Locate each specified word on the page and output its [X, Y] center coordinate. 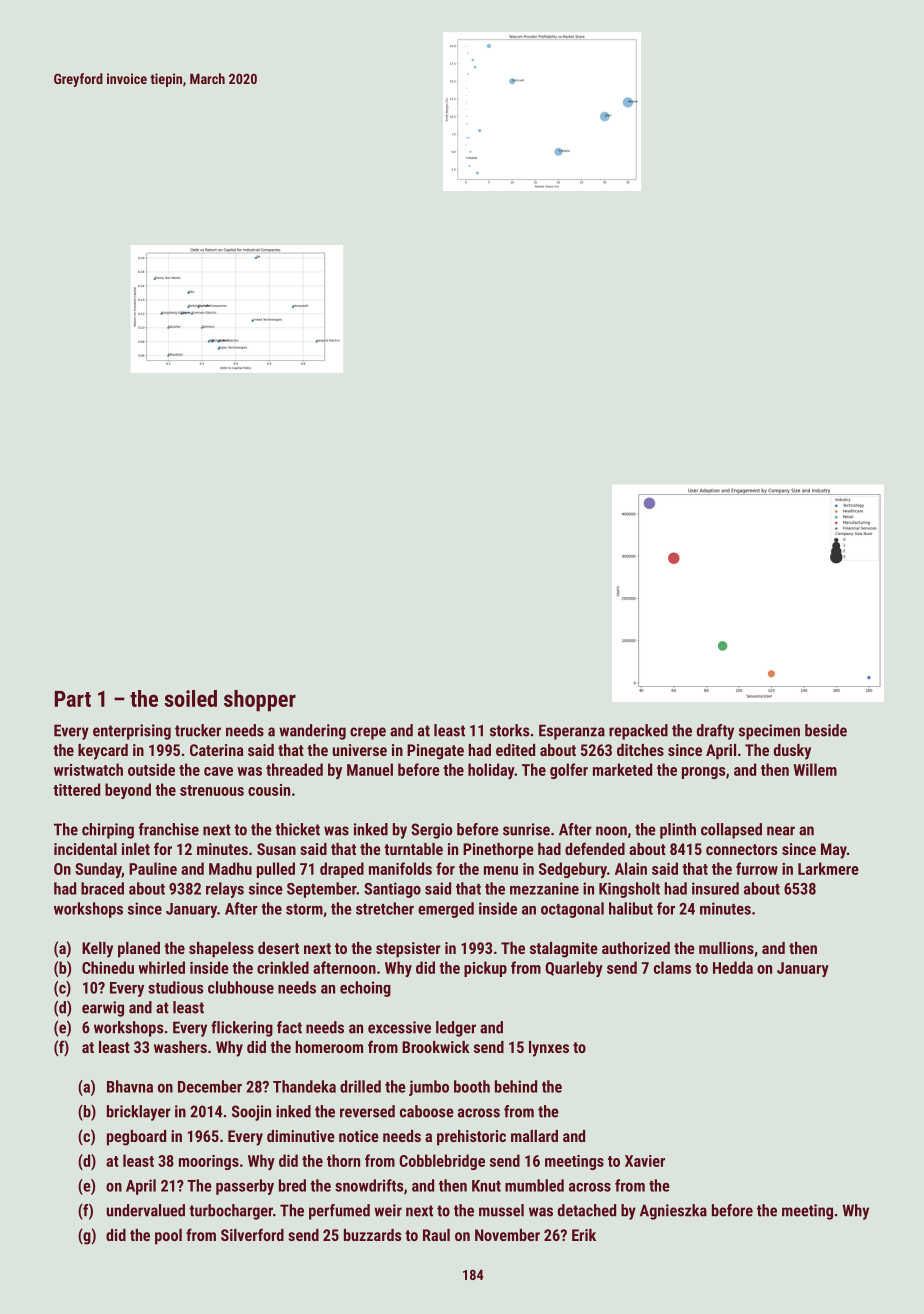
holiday [491, 771]
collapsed [731, 831]
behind [516, 1086]
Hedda [733, 967]
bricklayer [139, 1113]
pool [168, 1237]
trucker [198, 730]
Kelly [97, 950]
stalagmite [564, 950]
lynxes [549, 1049]
